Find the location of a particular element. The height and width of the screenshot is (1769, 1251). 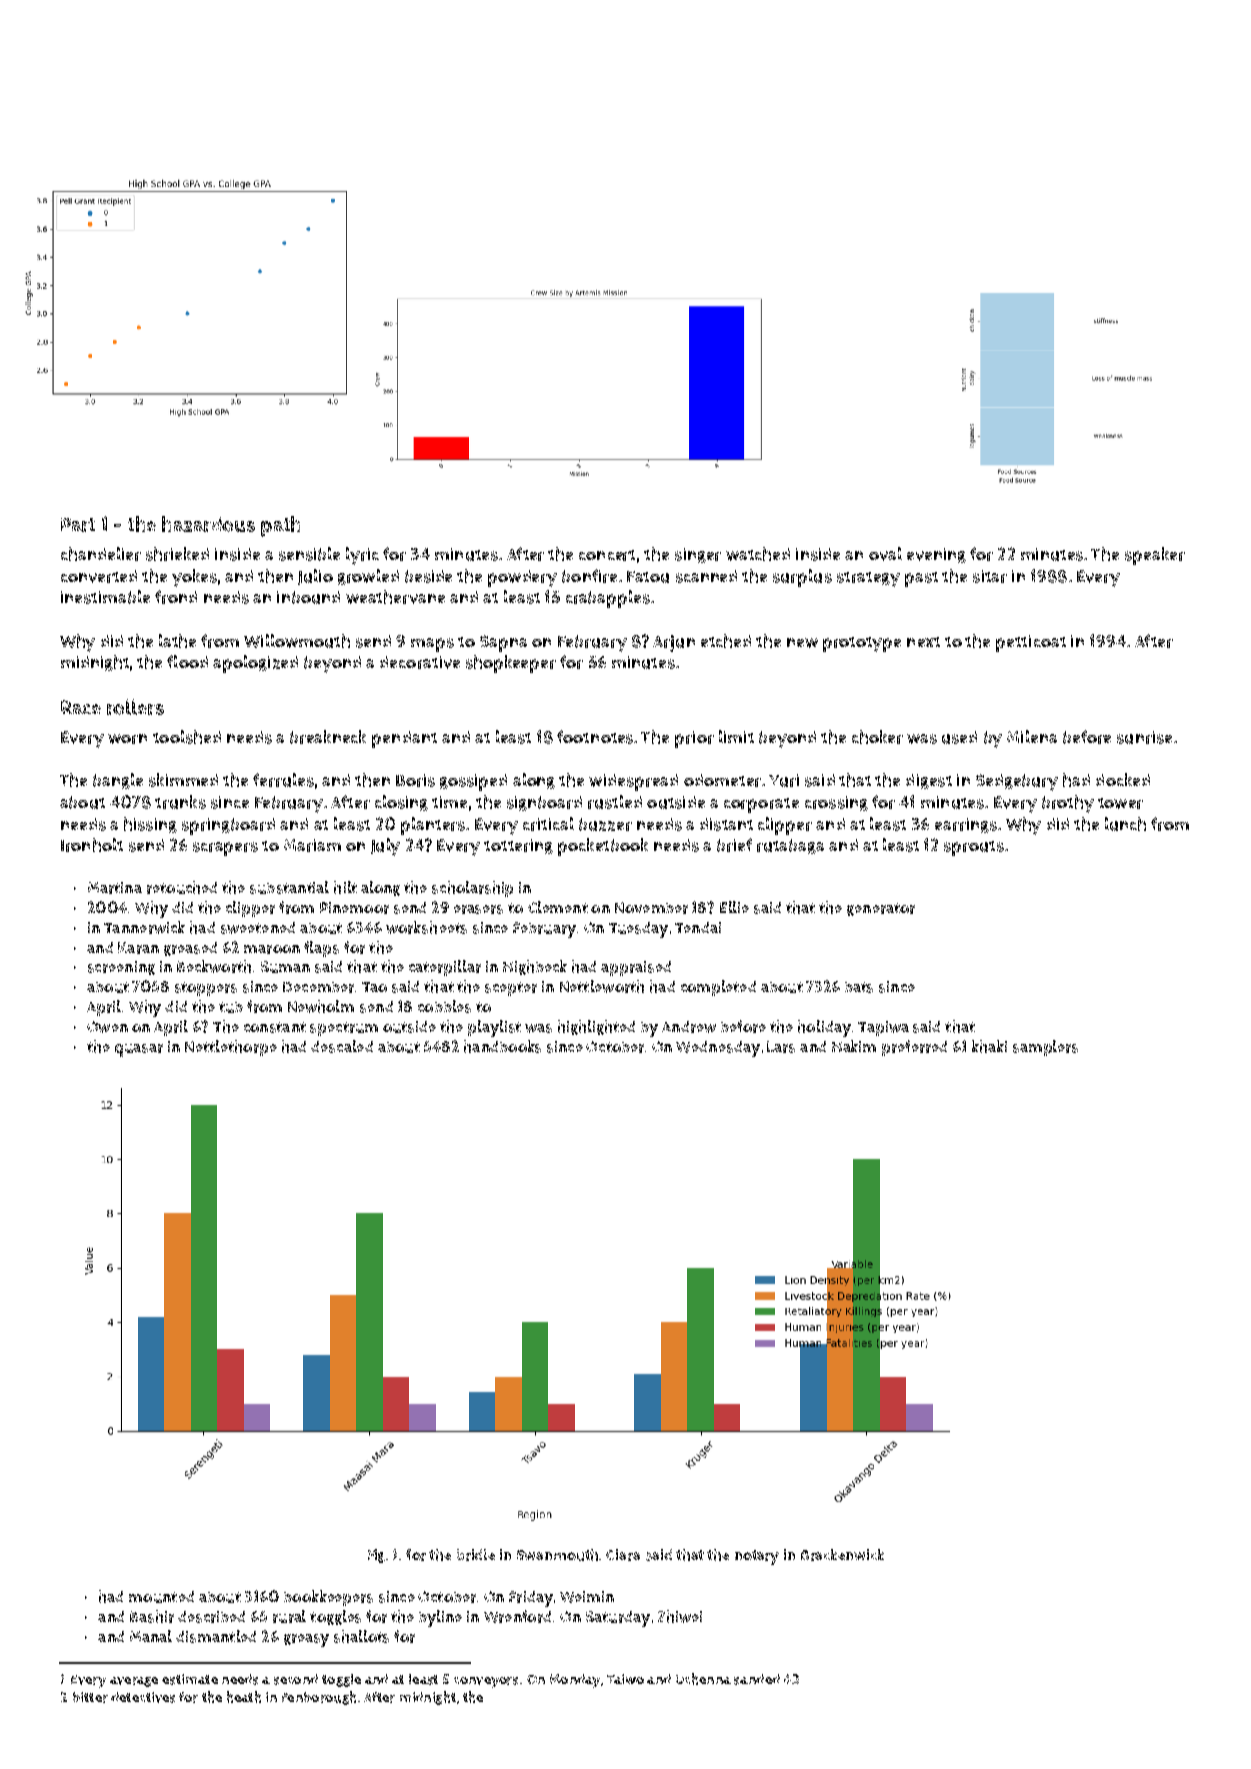

notary is located at coordinates (757, 1557).
